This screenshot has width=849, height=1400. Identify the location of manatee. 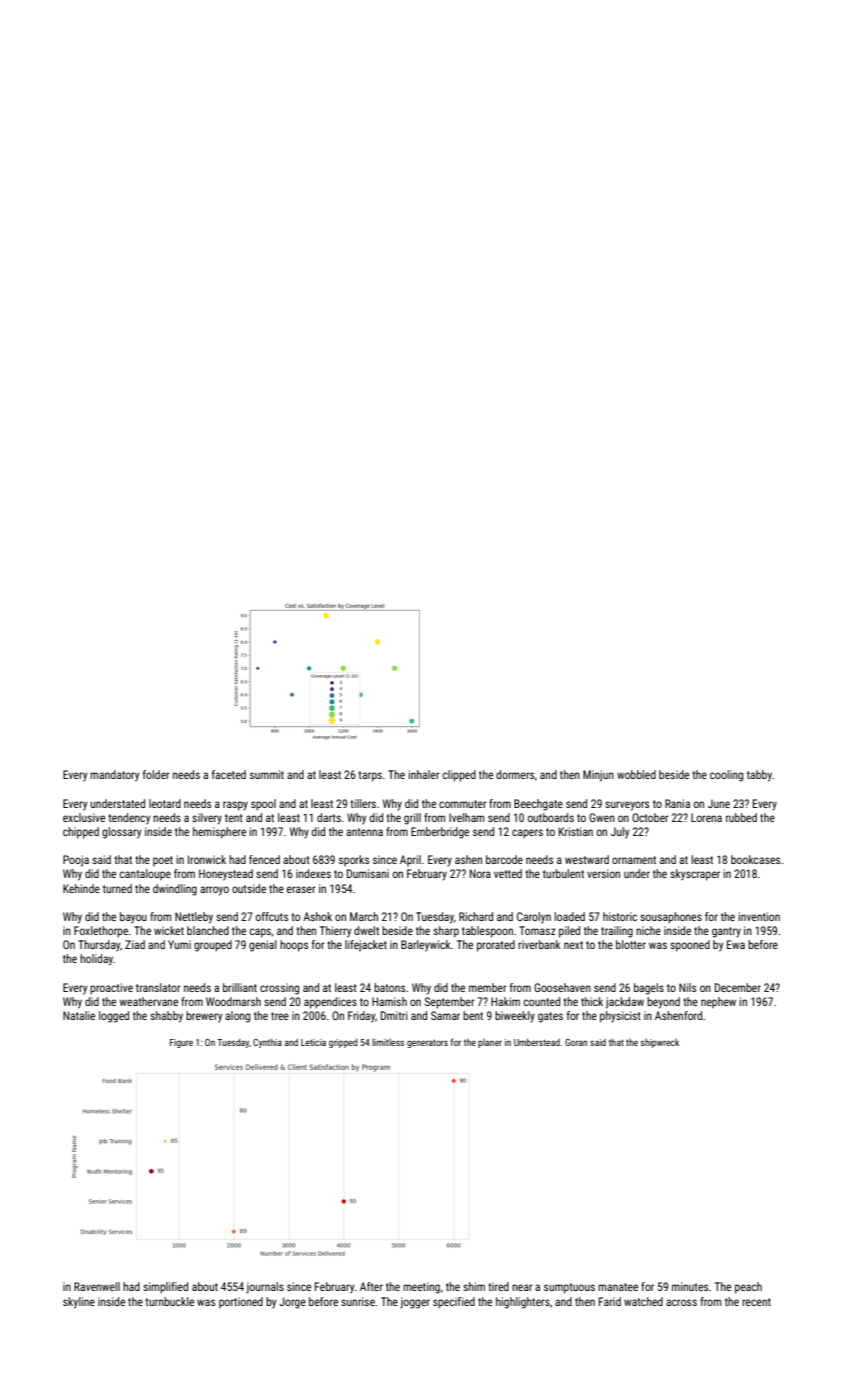
(618, 1287).
